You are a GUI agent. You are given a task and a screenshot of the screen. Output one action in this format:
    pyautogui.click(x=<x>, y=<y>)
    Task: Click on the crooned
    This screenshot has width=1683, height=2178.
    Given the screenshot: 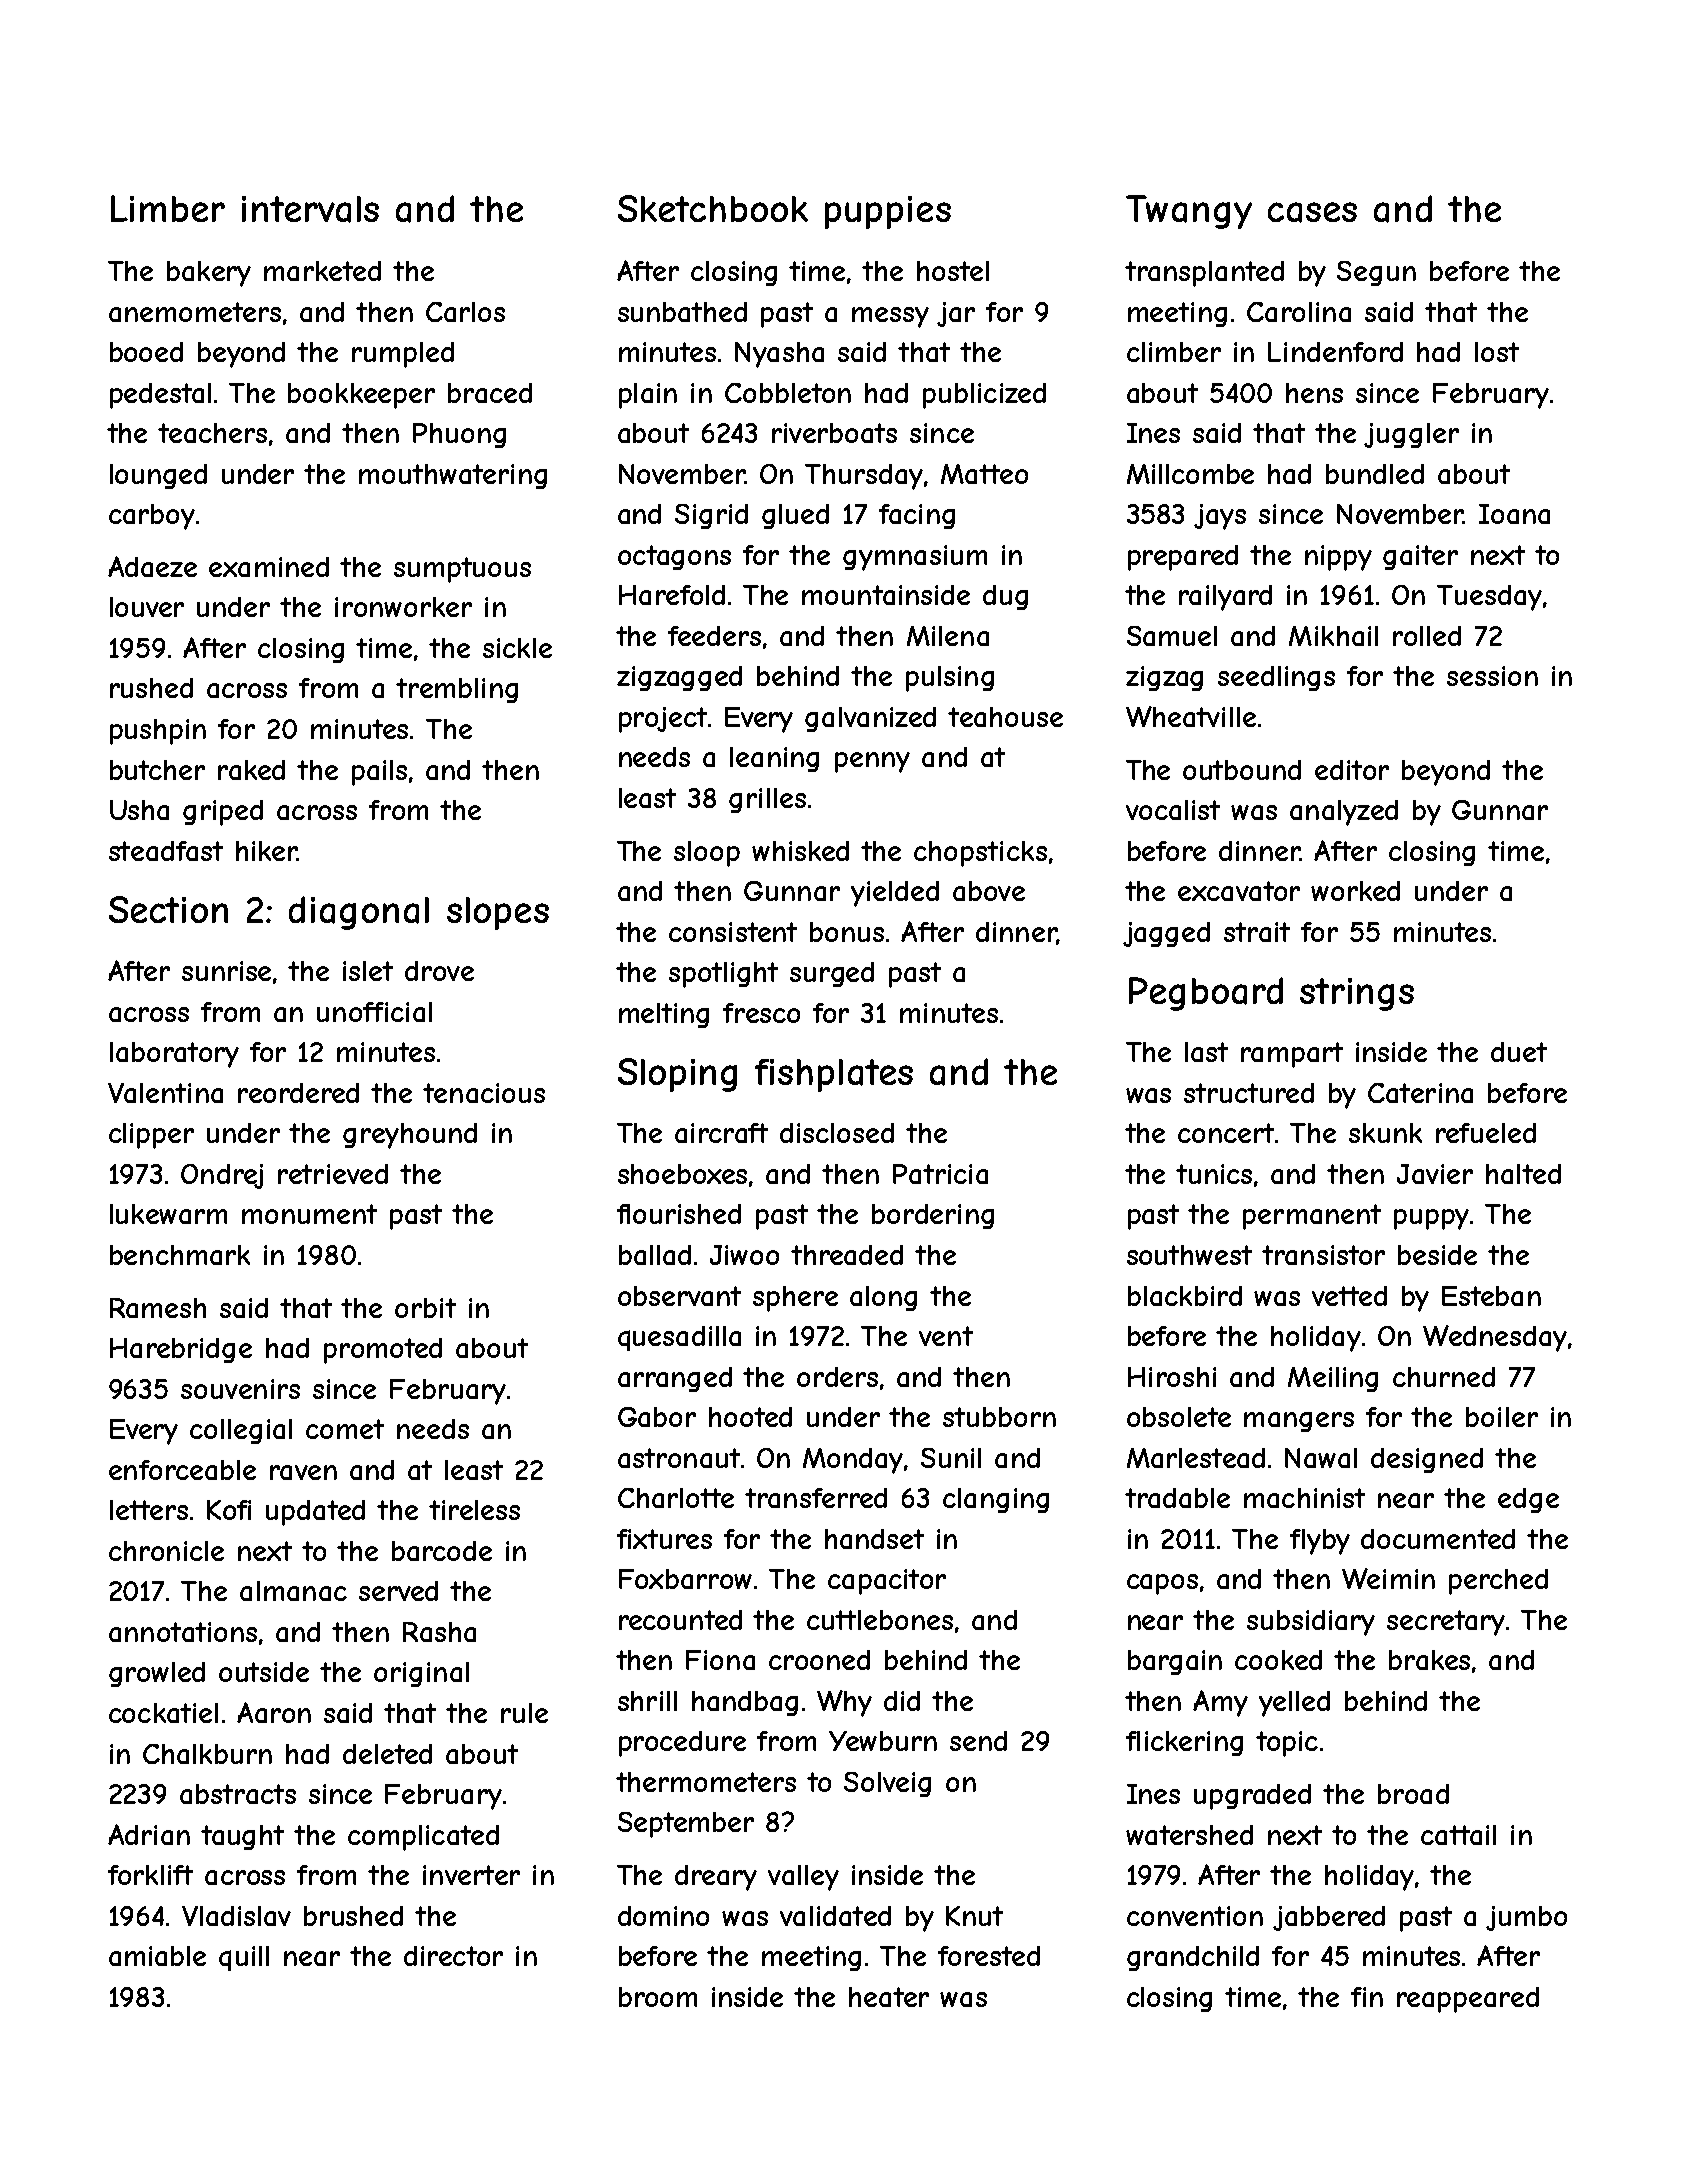 What is the action you would take?
    pyautogui.click(x=819, y=1660)
